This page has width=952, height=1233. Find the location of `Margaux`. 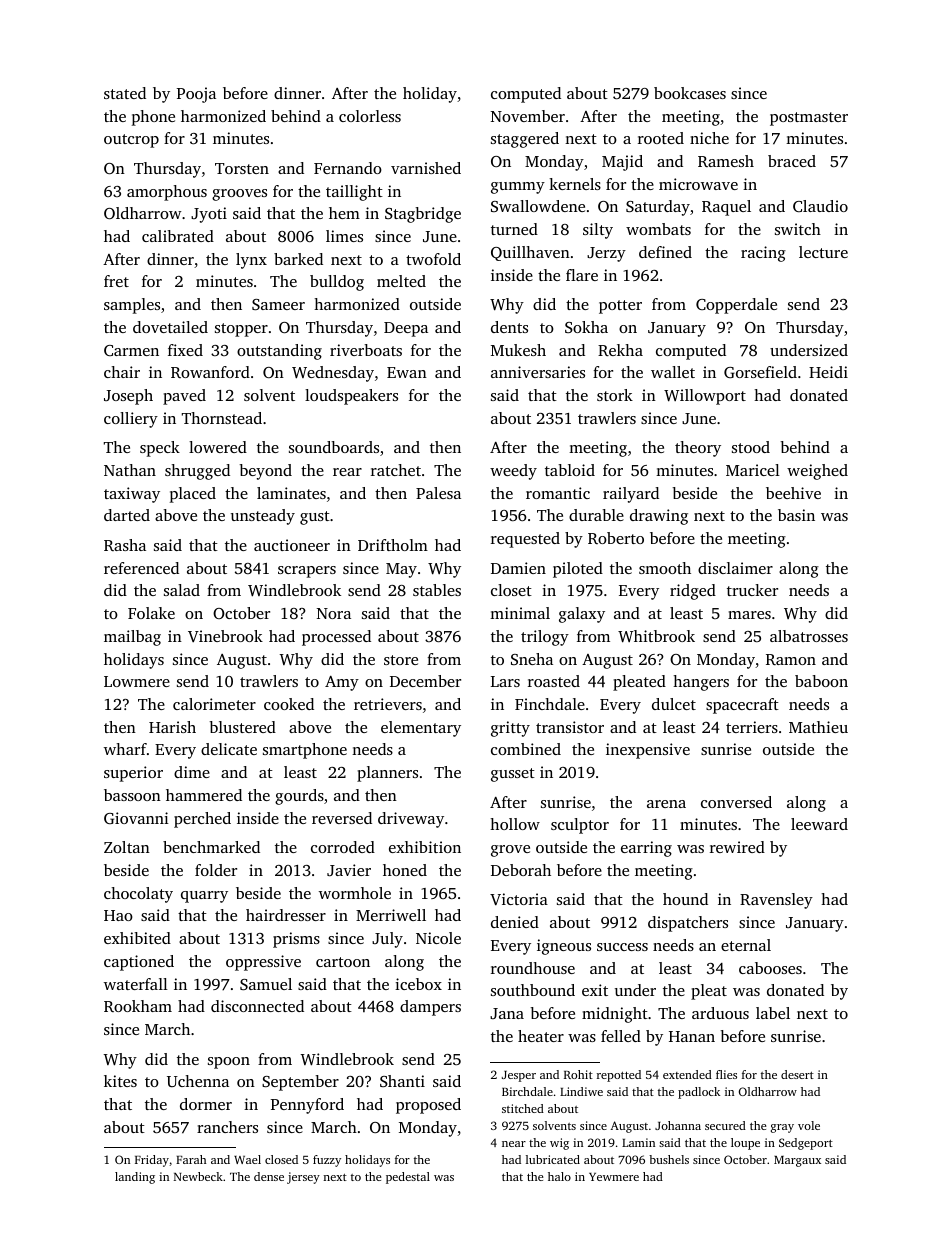

Margaux is located at coordinates (797, 1161).
